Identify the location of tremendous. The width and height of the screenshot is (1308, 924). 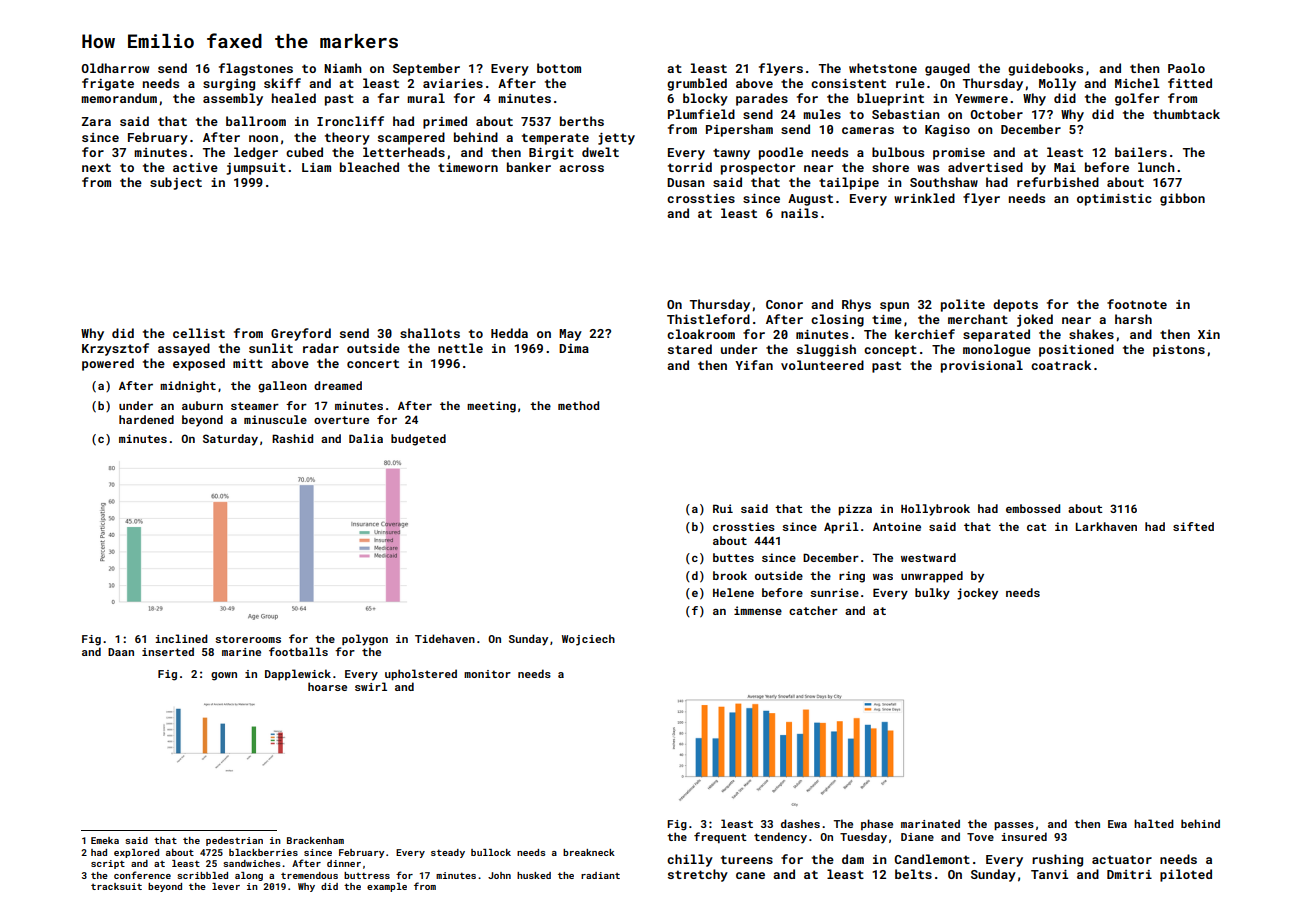
(309, 875).
